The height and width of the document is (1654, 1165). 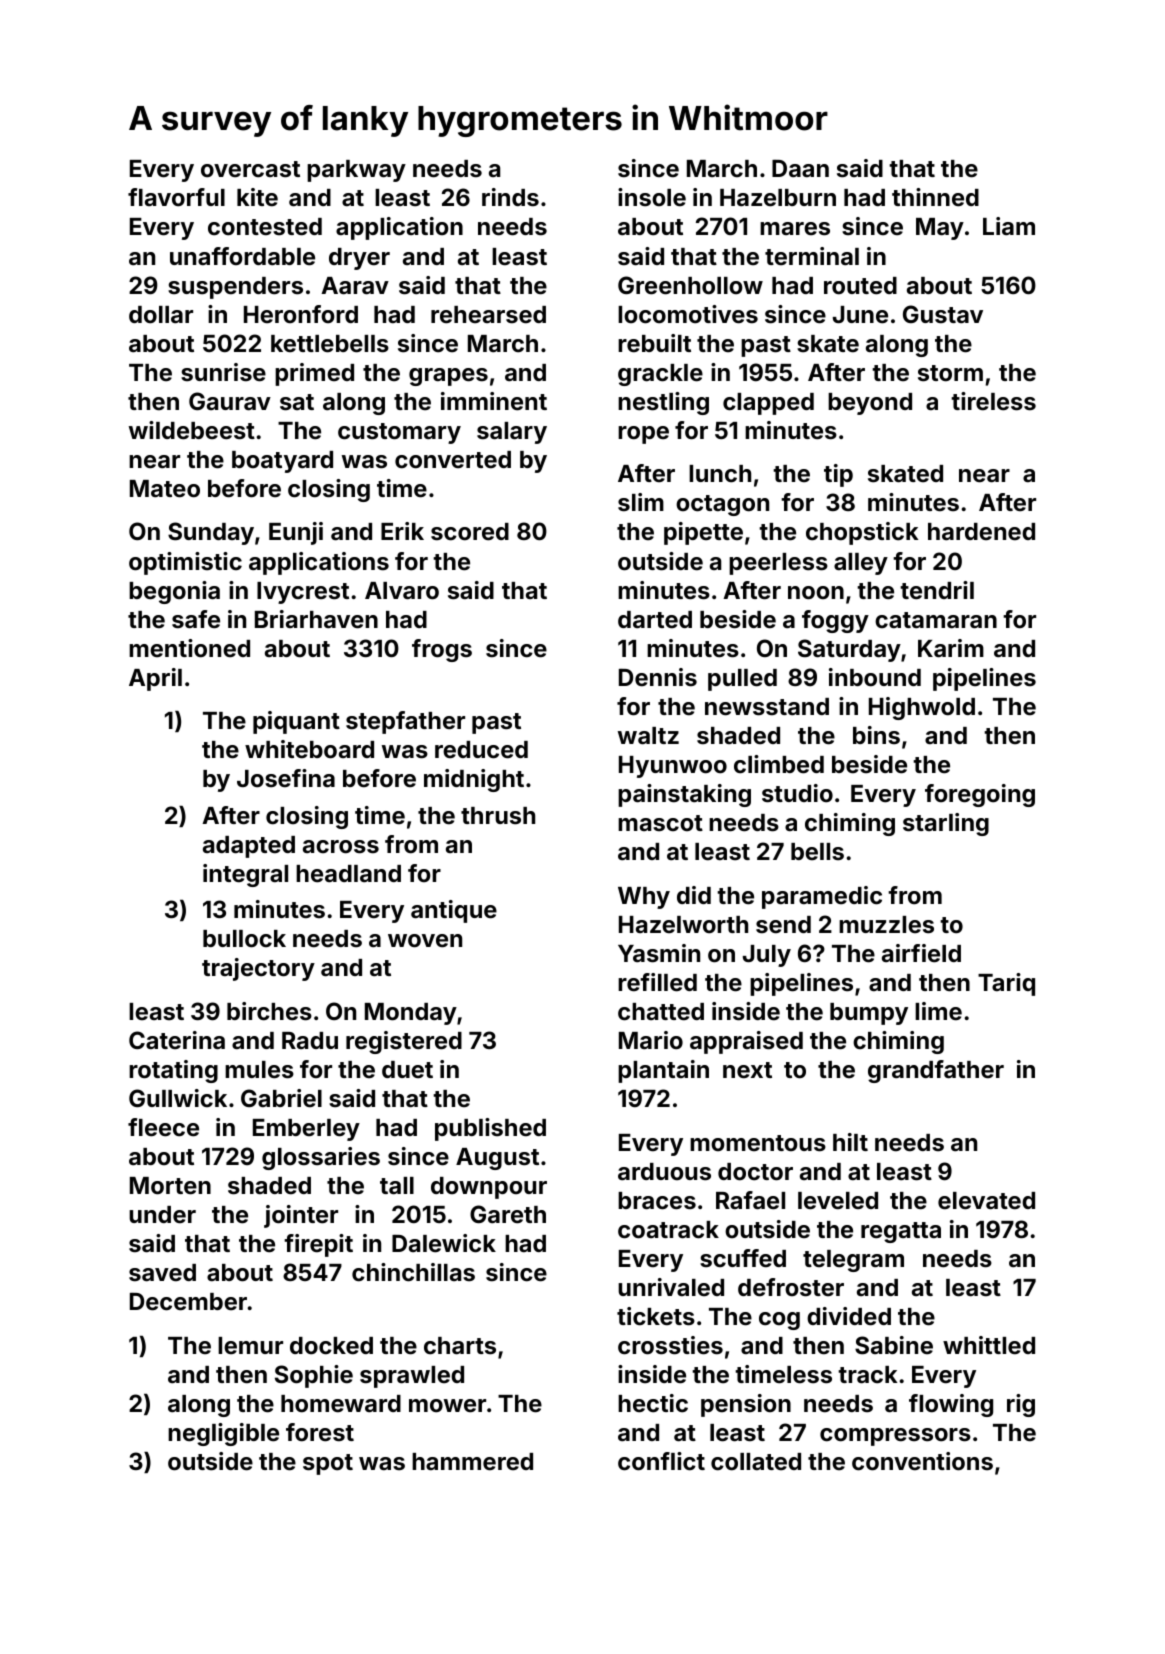 What do you see at coordinates (993, 401) in the document?
I see `tireless` at bounding box center [993, 401].
